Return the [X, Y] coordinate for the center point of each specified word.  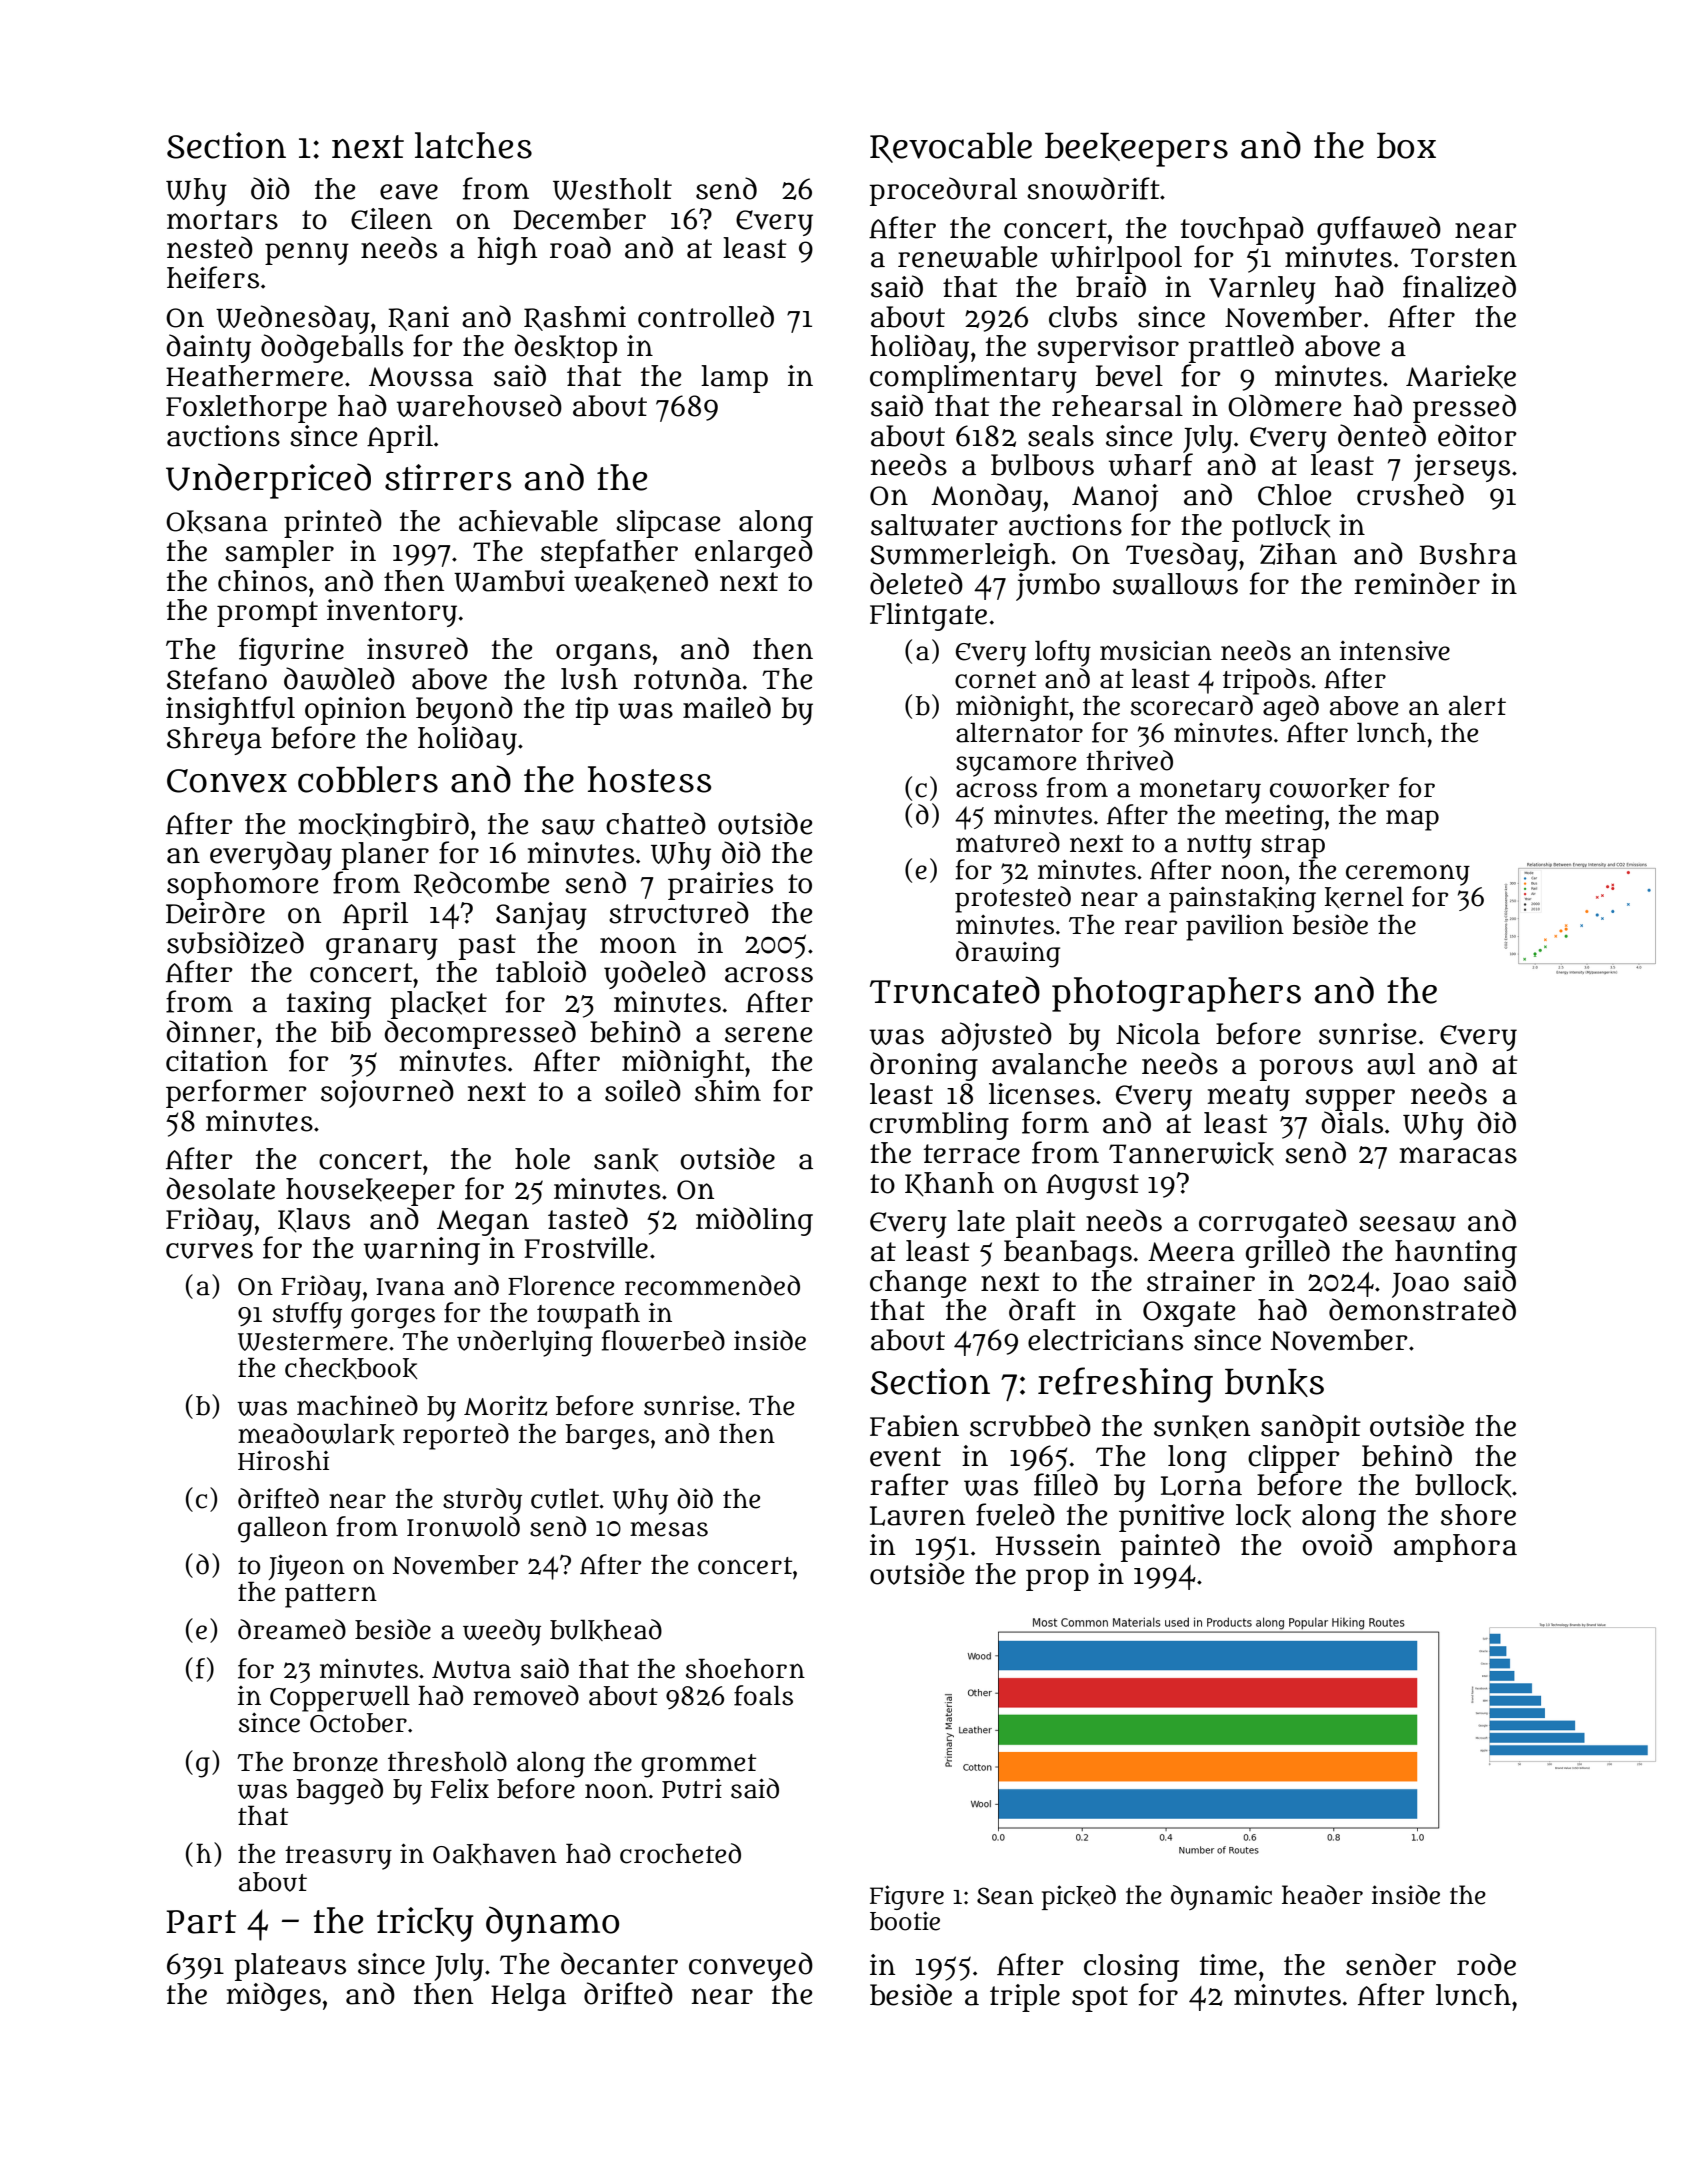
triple [1025, 1998]
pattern [331, 1596]
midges [274, 1996]
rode [1486, 1964]
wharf [1151, 464]
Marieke [1461, 377]
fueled [1015, 1514]
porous [1306, 1070]
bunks [1274, 1383]
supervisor [1108, 349]
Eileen [391, 219]
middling [754, 1221]
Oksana [217, 522]
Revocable [951, 147]
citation [217, 1061]
